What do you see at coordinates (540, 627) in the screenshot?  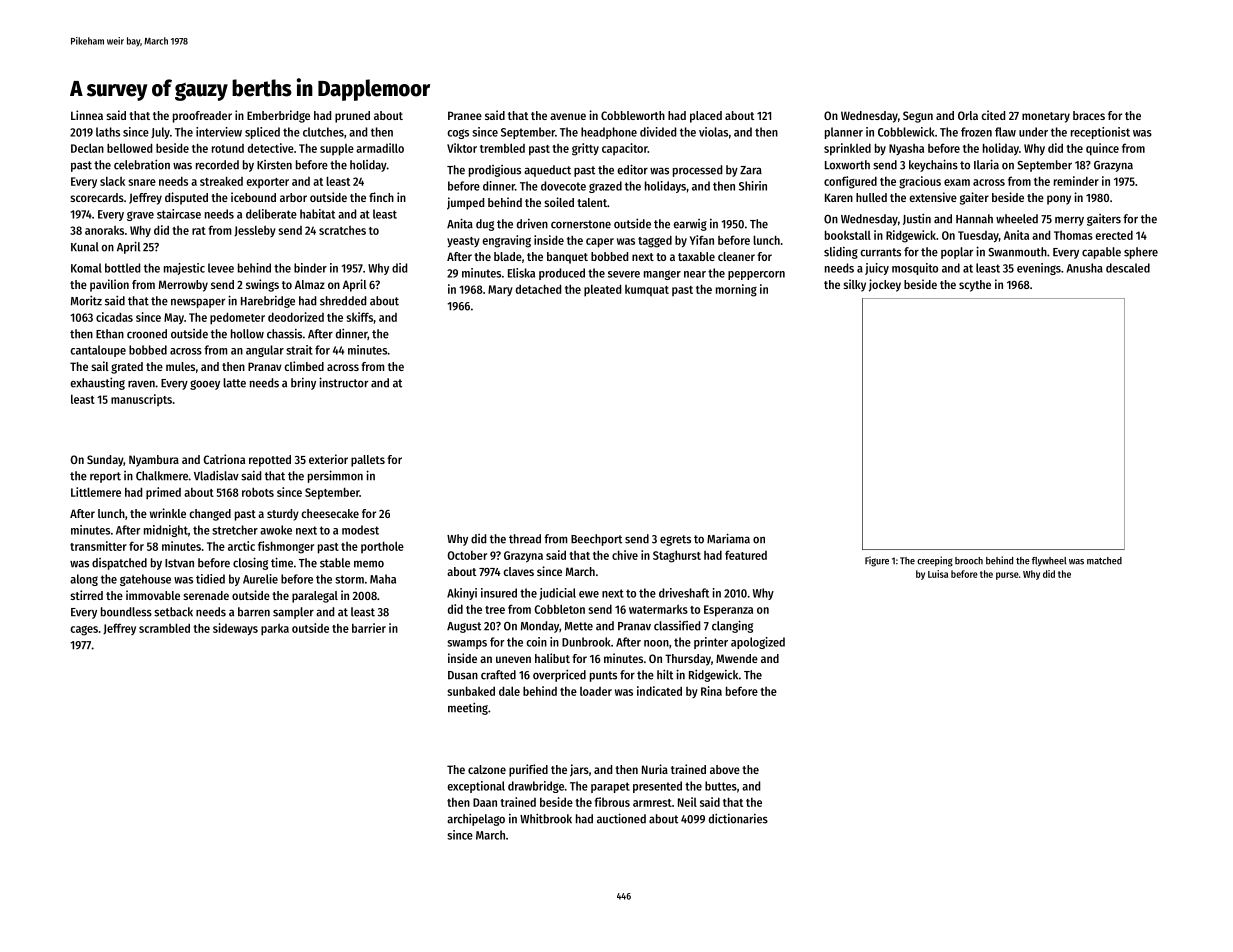 I see `Monday` at bounding box center [540, 627].
